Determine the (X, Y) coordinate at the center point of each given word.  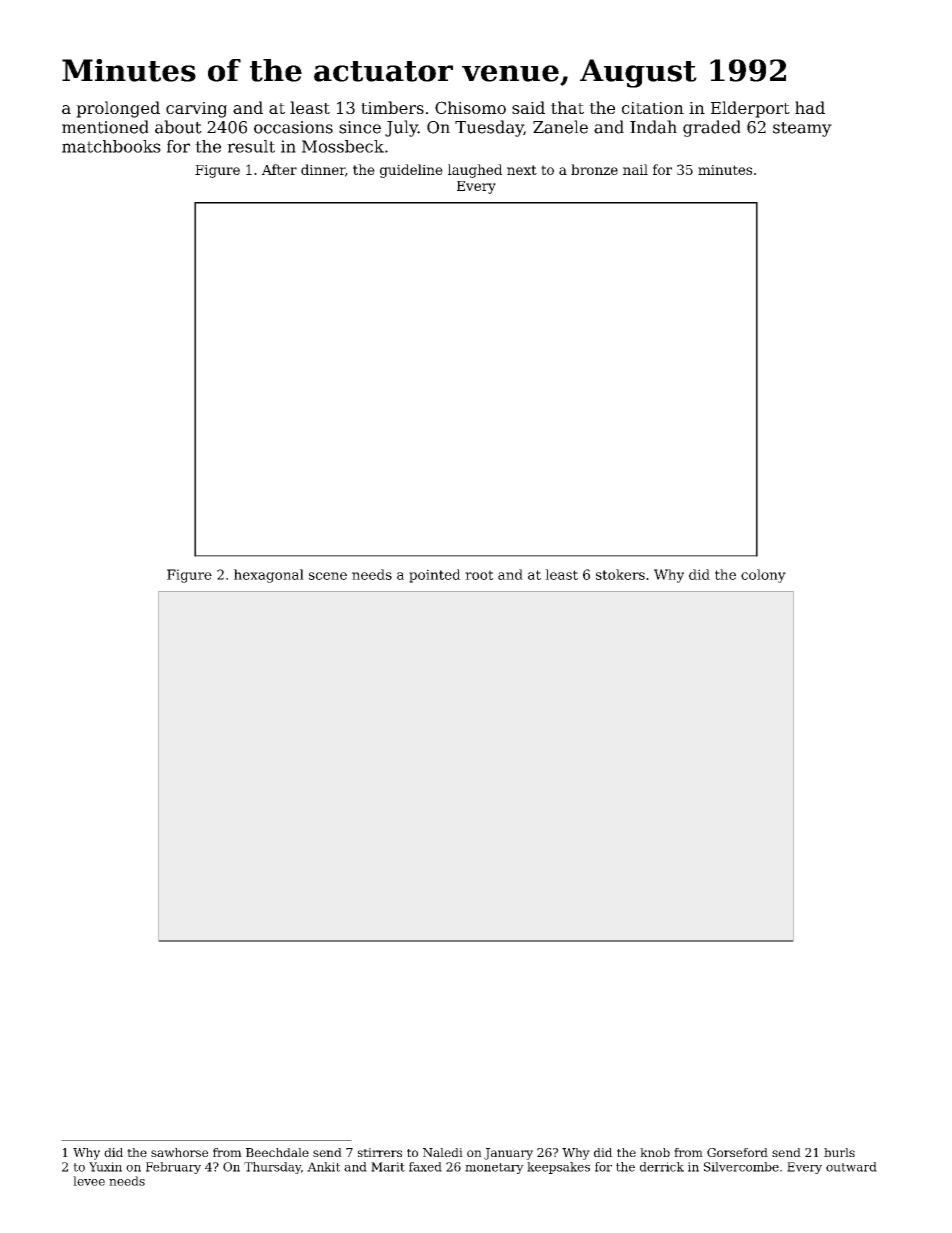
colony (763, 576)
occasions (293, 127)
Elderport (750, 109)
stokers (620, 574)
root (479, 575)
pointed (435, 576)
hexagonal (269, 576)
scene (328, 576)
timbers (392, 107)
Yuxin (105, 1167)
